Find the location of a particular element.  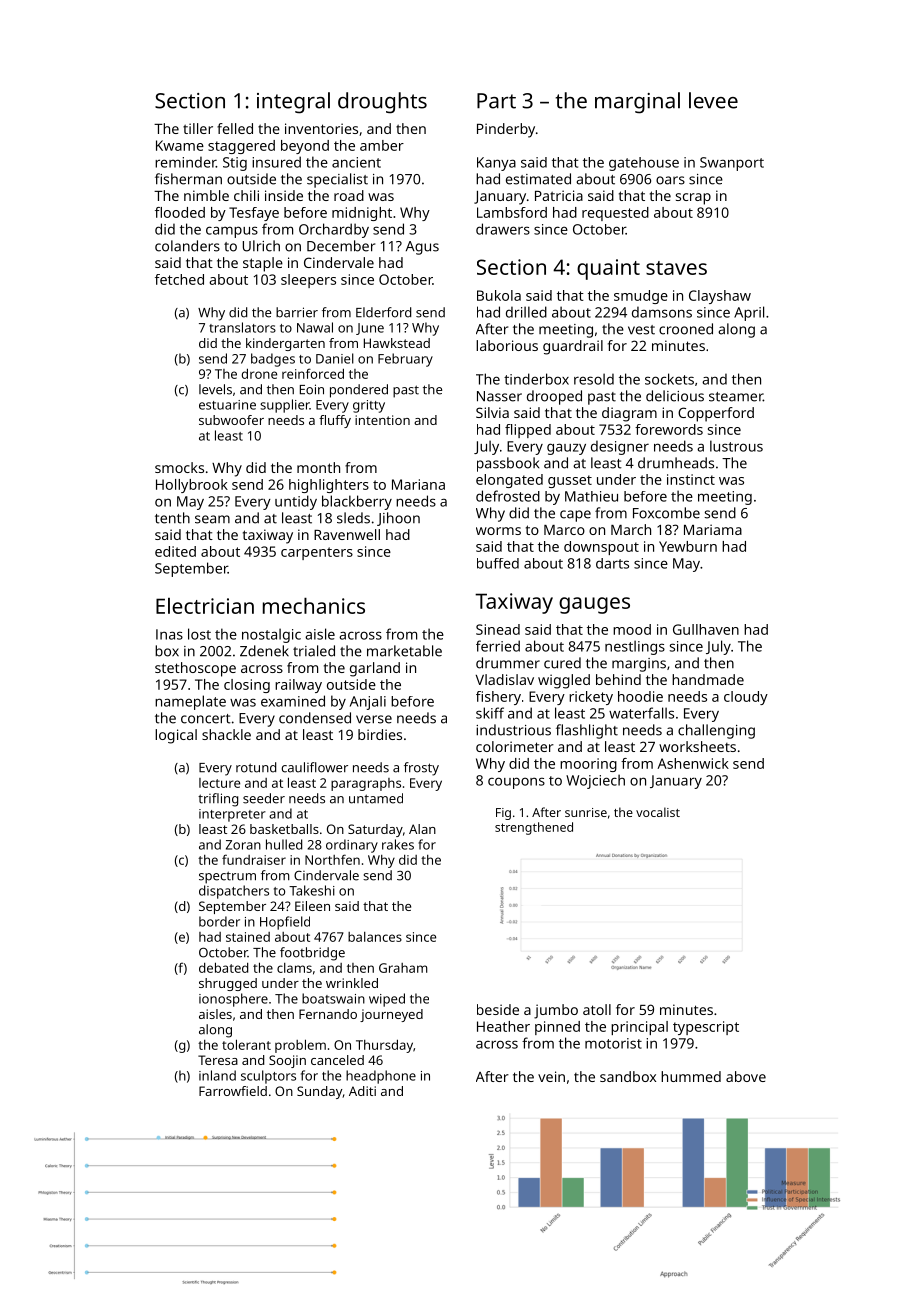

beside is located at coordinates (498, 1009).
